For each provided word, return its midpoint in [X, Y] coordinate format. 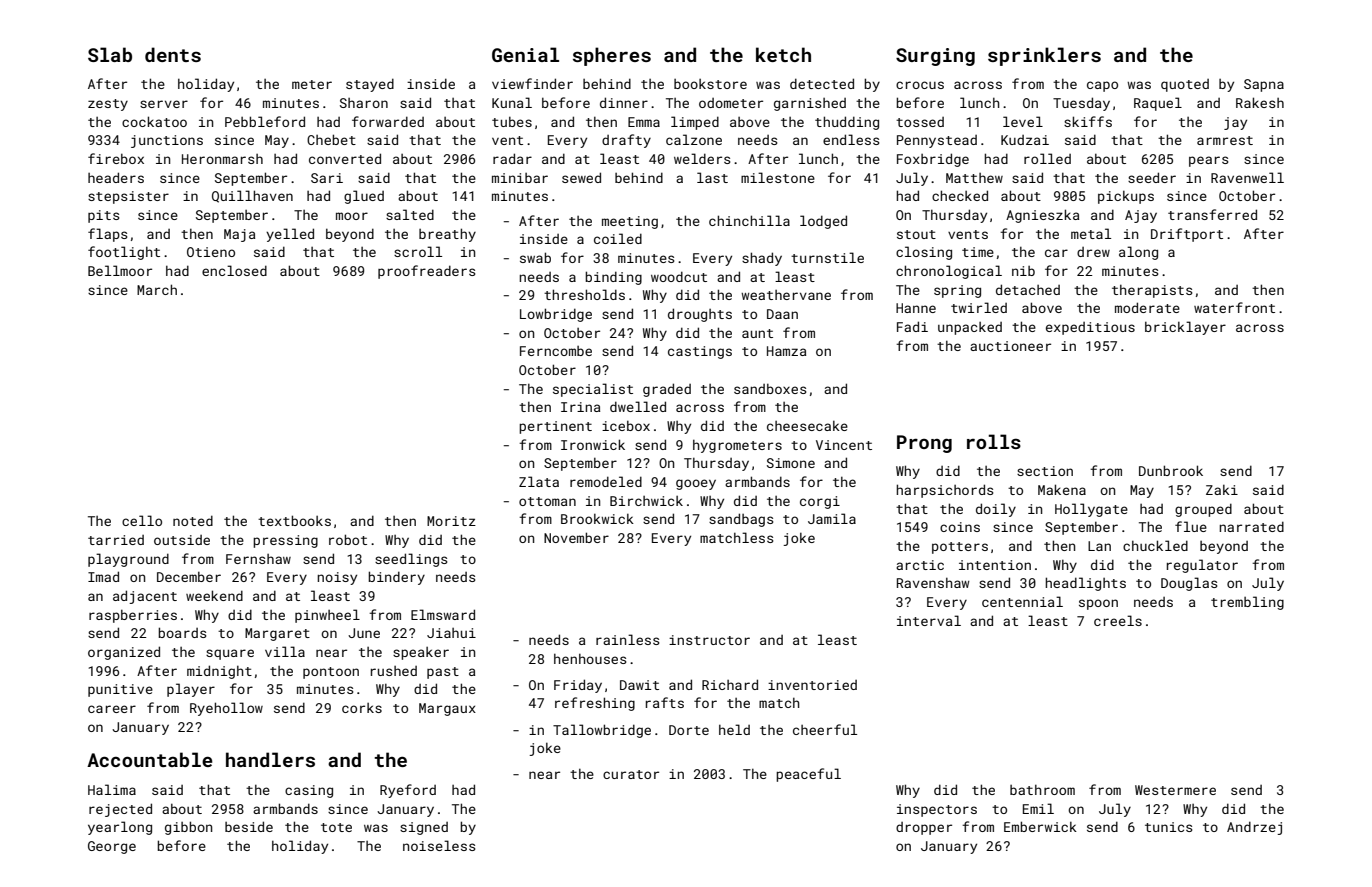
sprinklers [1044, 56]
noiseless [439, 845]
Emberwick [1040, 826]
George [112, 847]
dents [173, 54]
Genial [525, 54]
